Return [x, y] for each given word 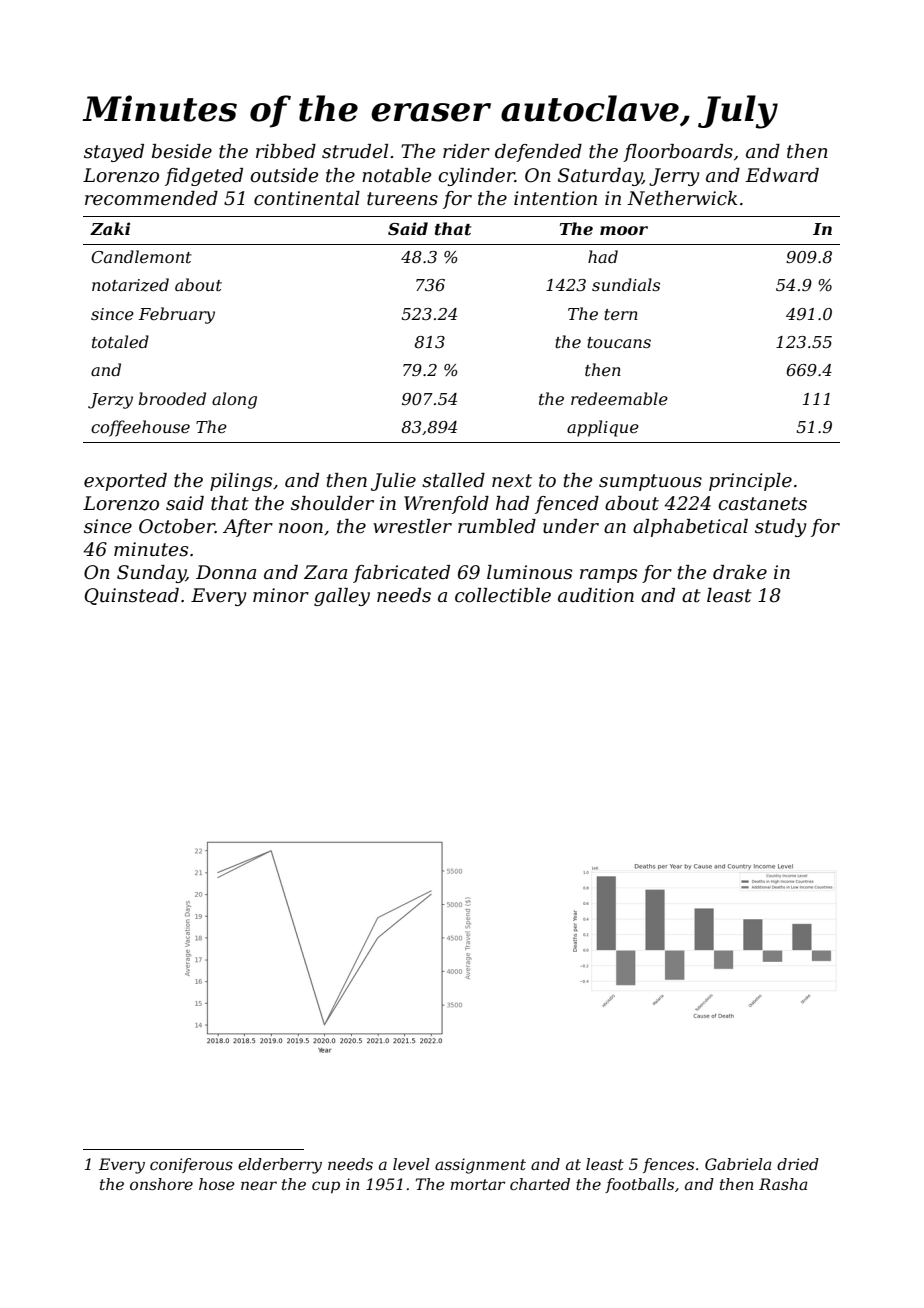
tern [621, 314]
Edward [782, 175]
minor [281, 595]
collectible [503, 595]
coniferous [191, 1165]
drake [740, 572]
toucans [619, 342]
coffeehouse [140, 428]
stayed [114, 153]
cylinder [476, 177]
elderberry [280, 1166]
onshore [161, 1184]
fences [668, 1165]
